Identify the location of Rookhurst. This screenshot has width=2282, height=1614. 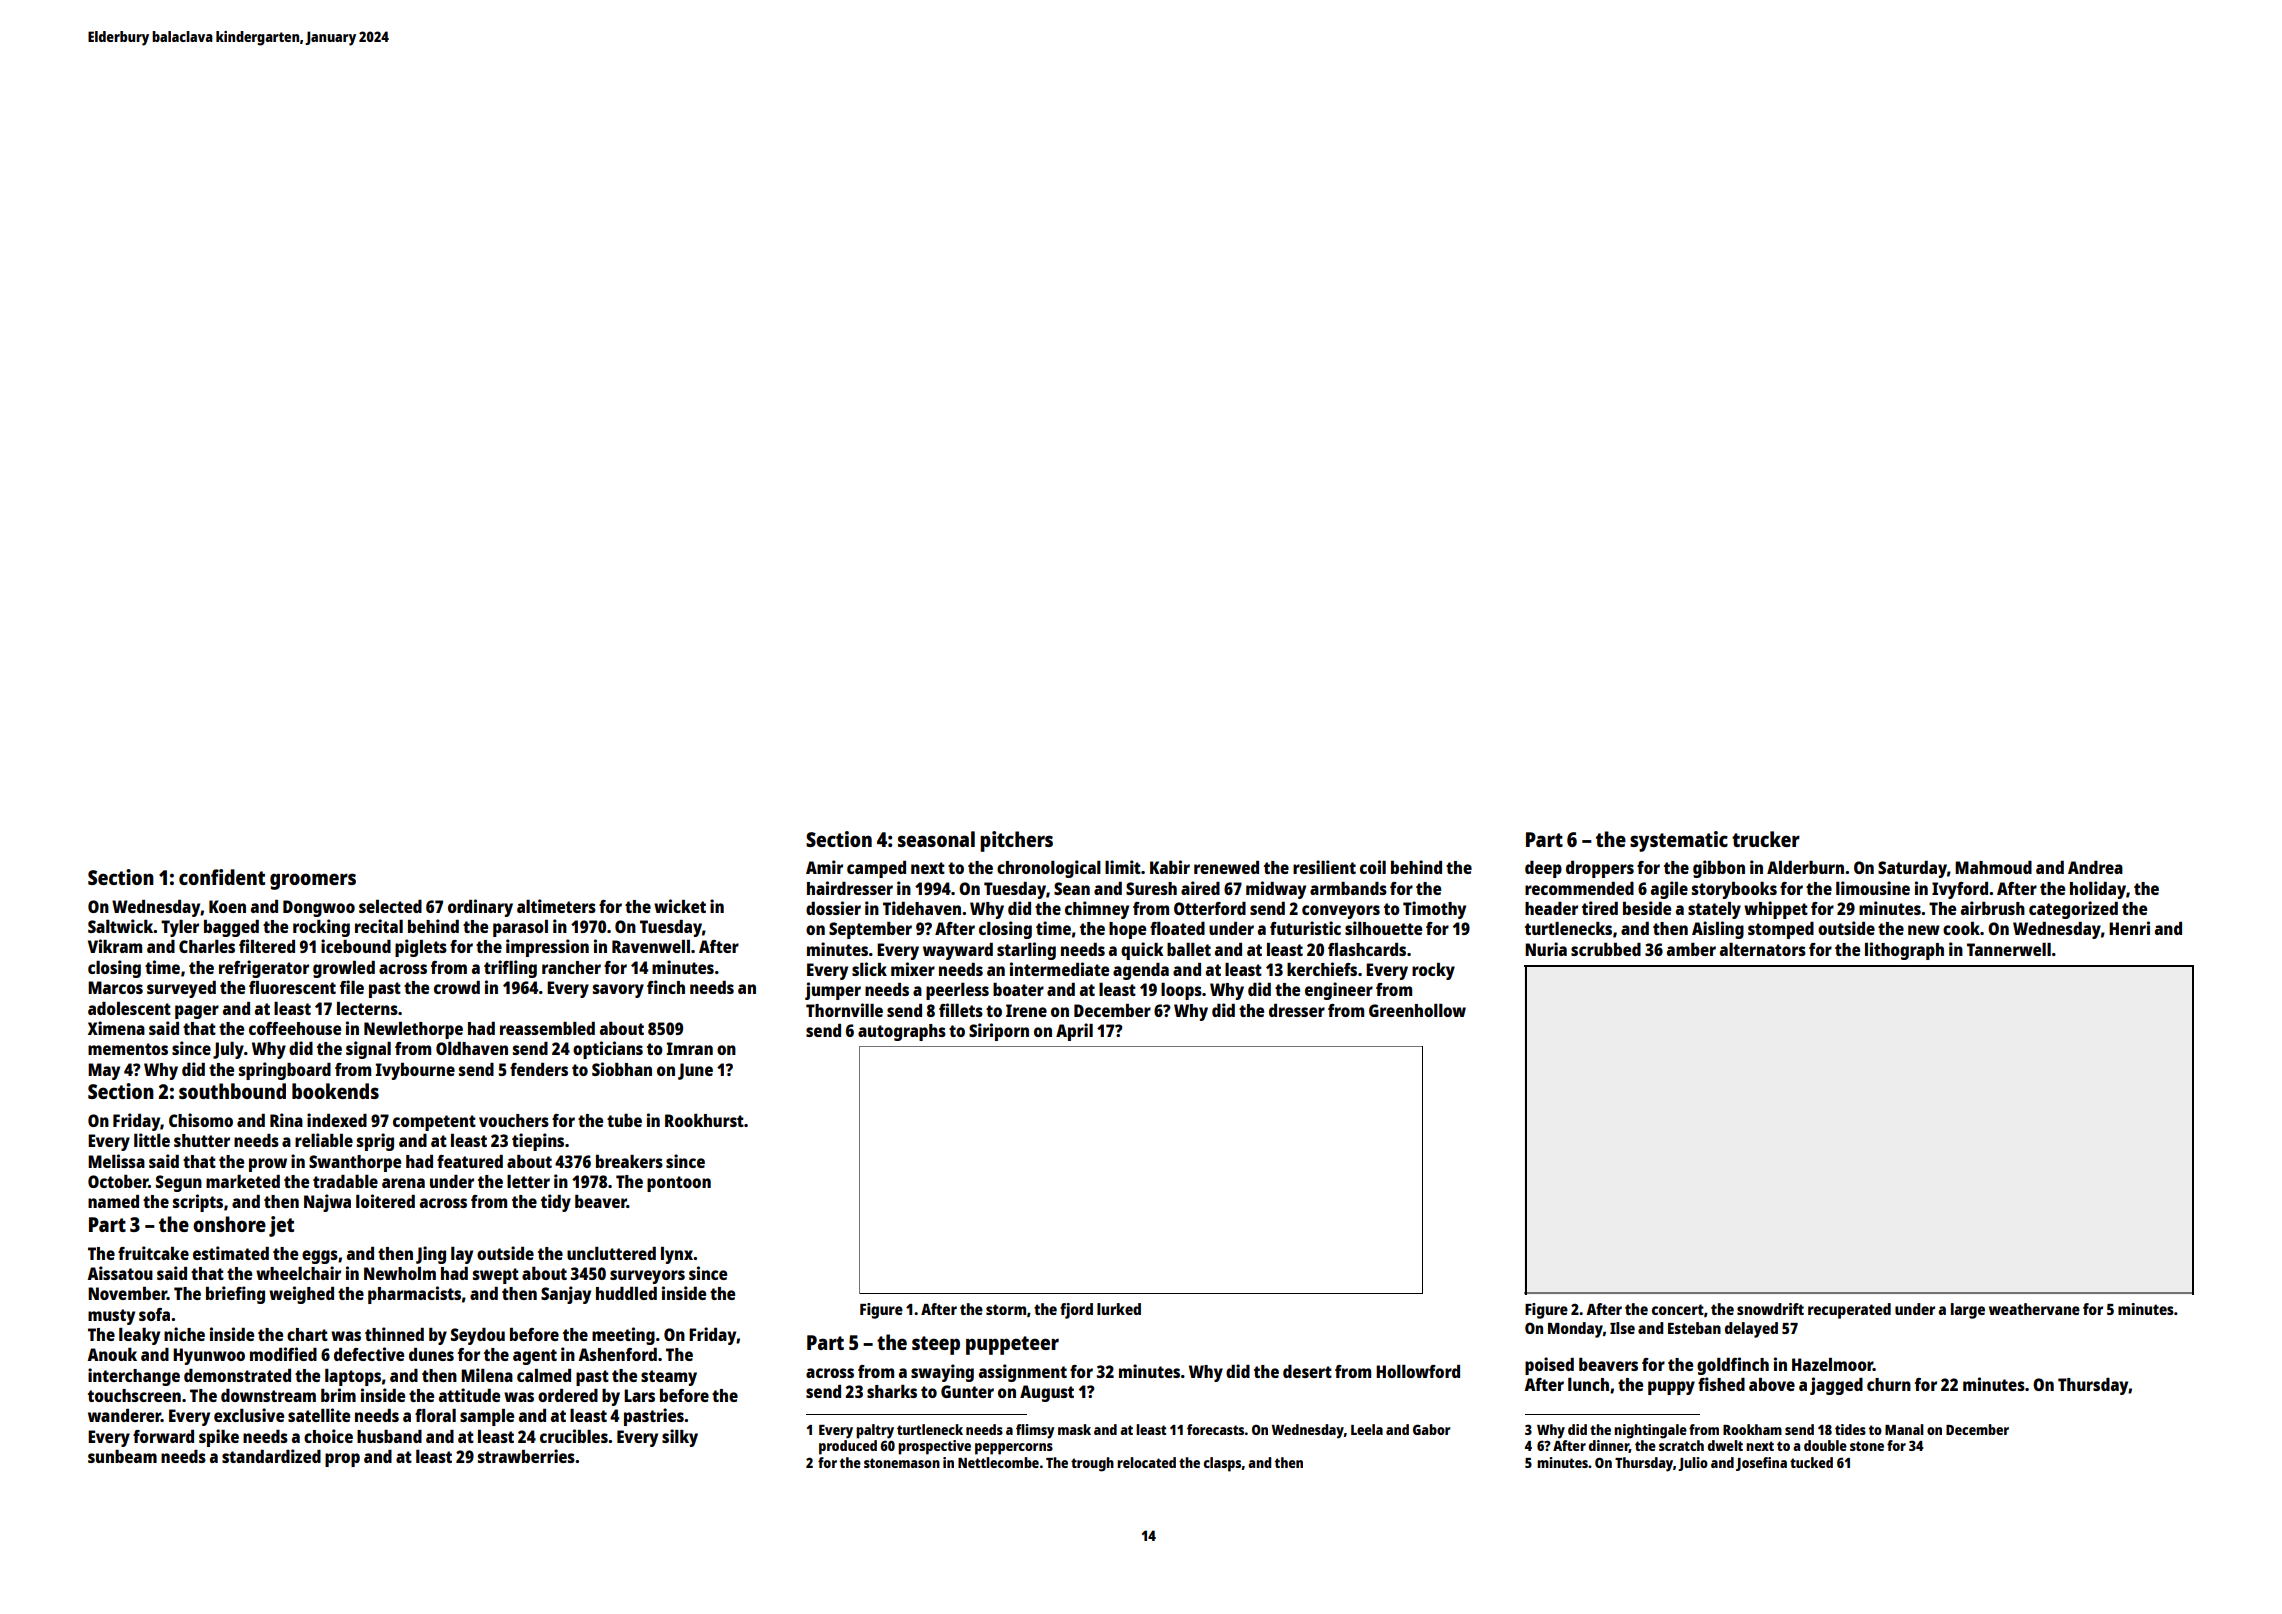
(704, 1120).
